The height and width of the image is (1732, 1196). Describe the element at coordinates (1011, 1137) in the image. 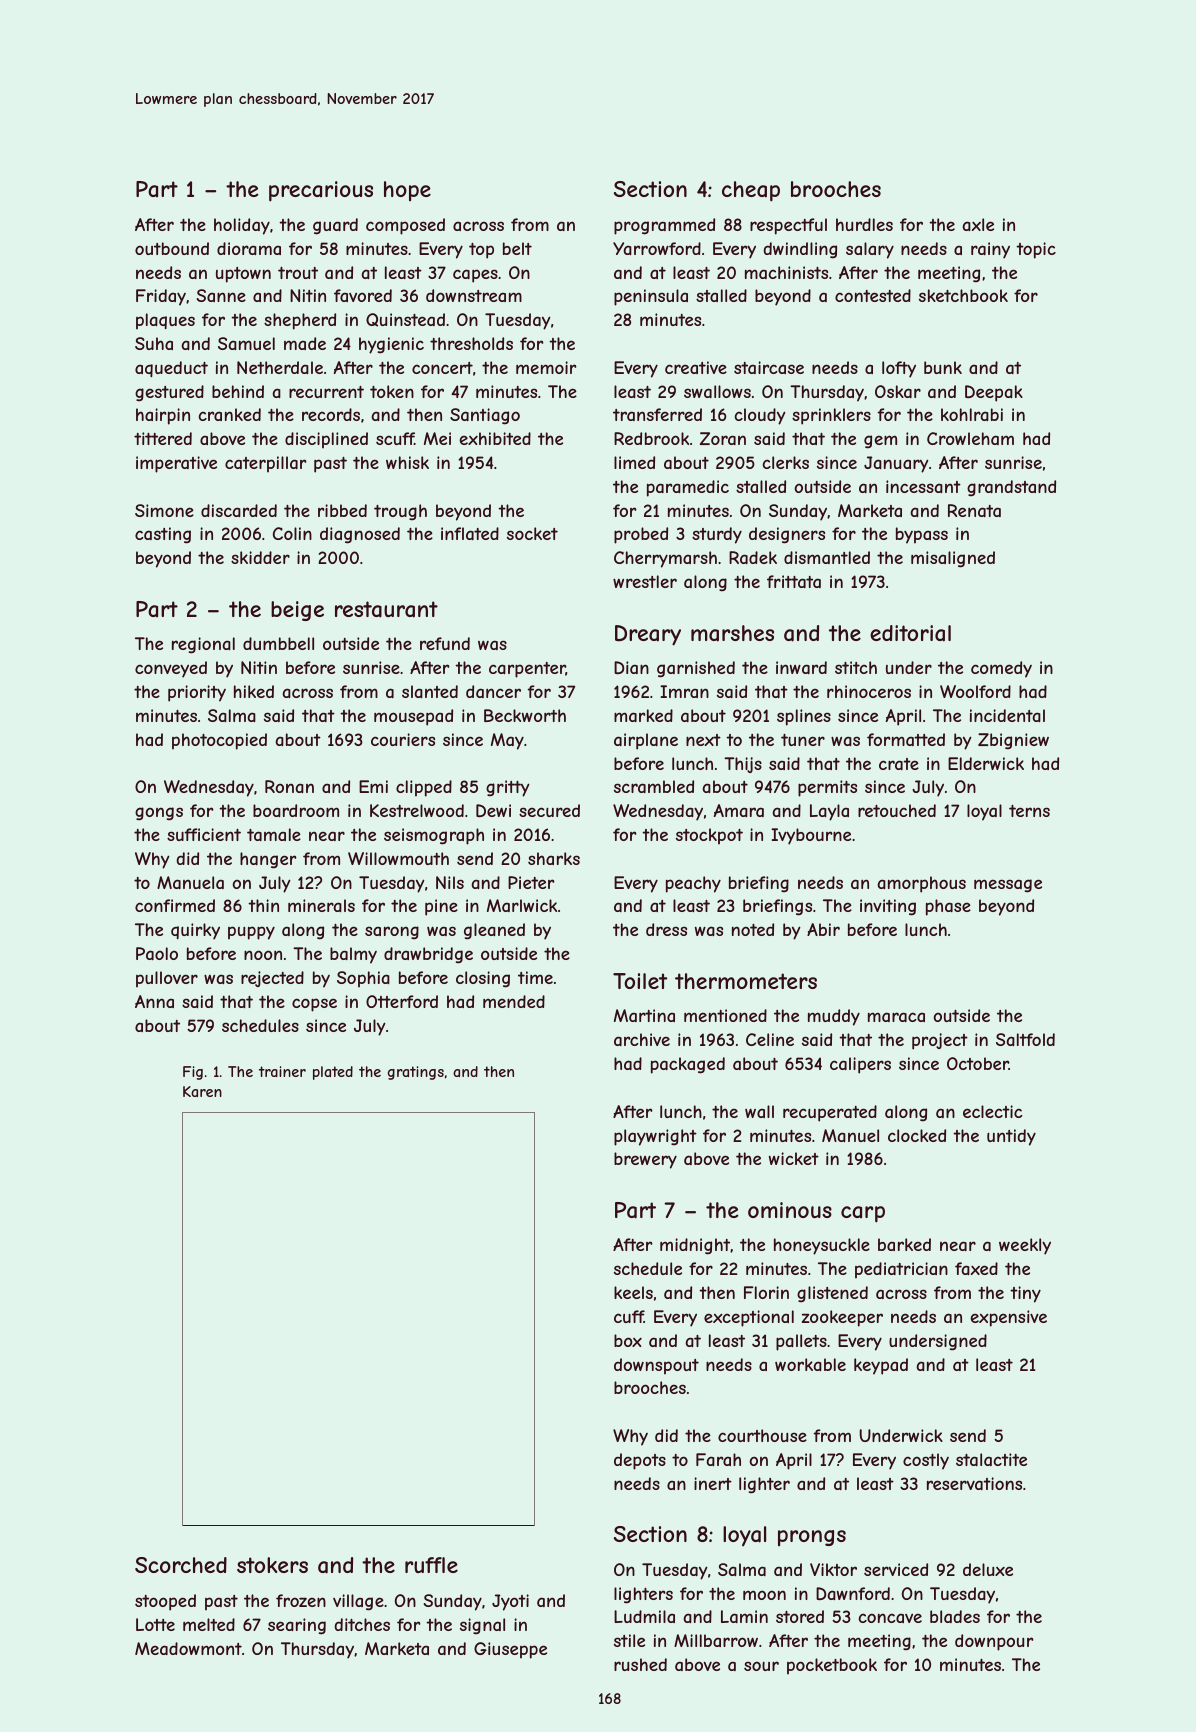

I see `untidy` at that location.
